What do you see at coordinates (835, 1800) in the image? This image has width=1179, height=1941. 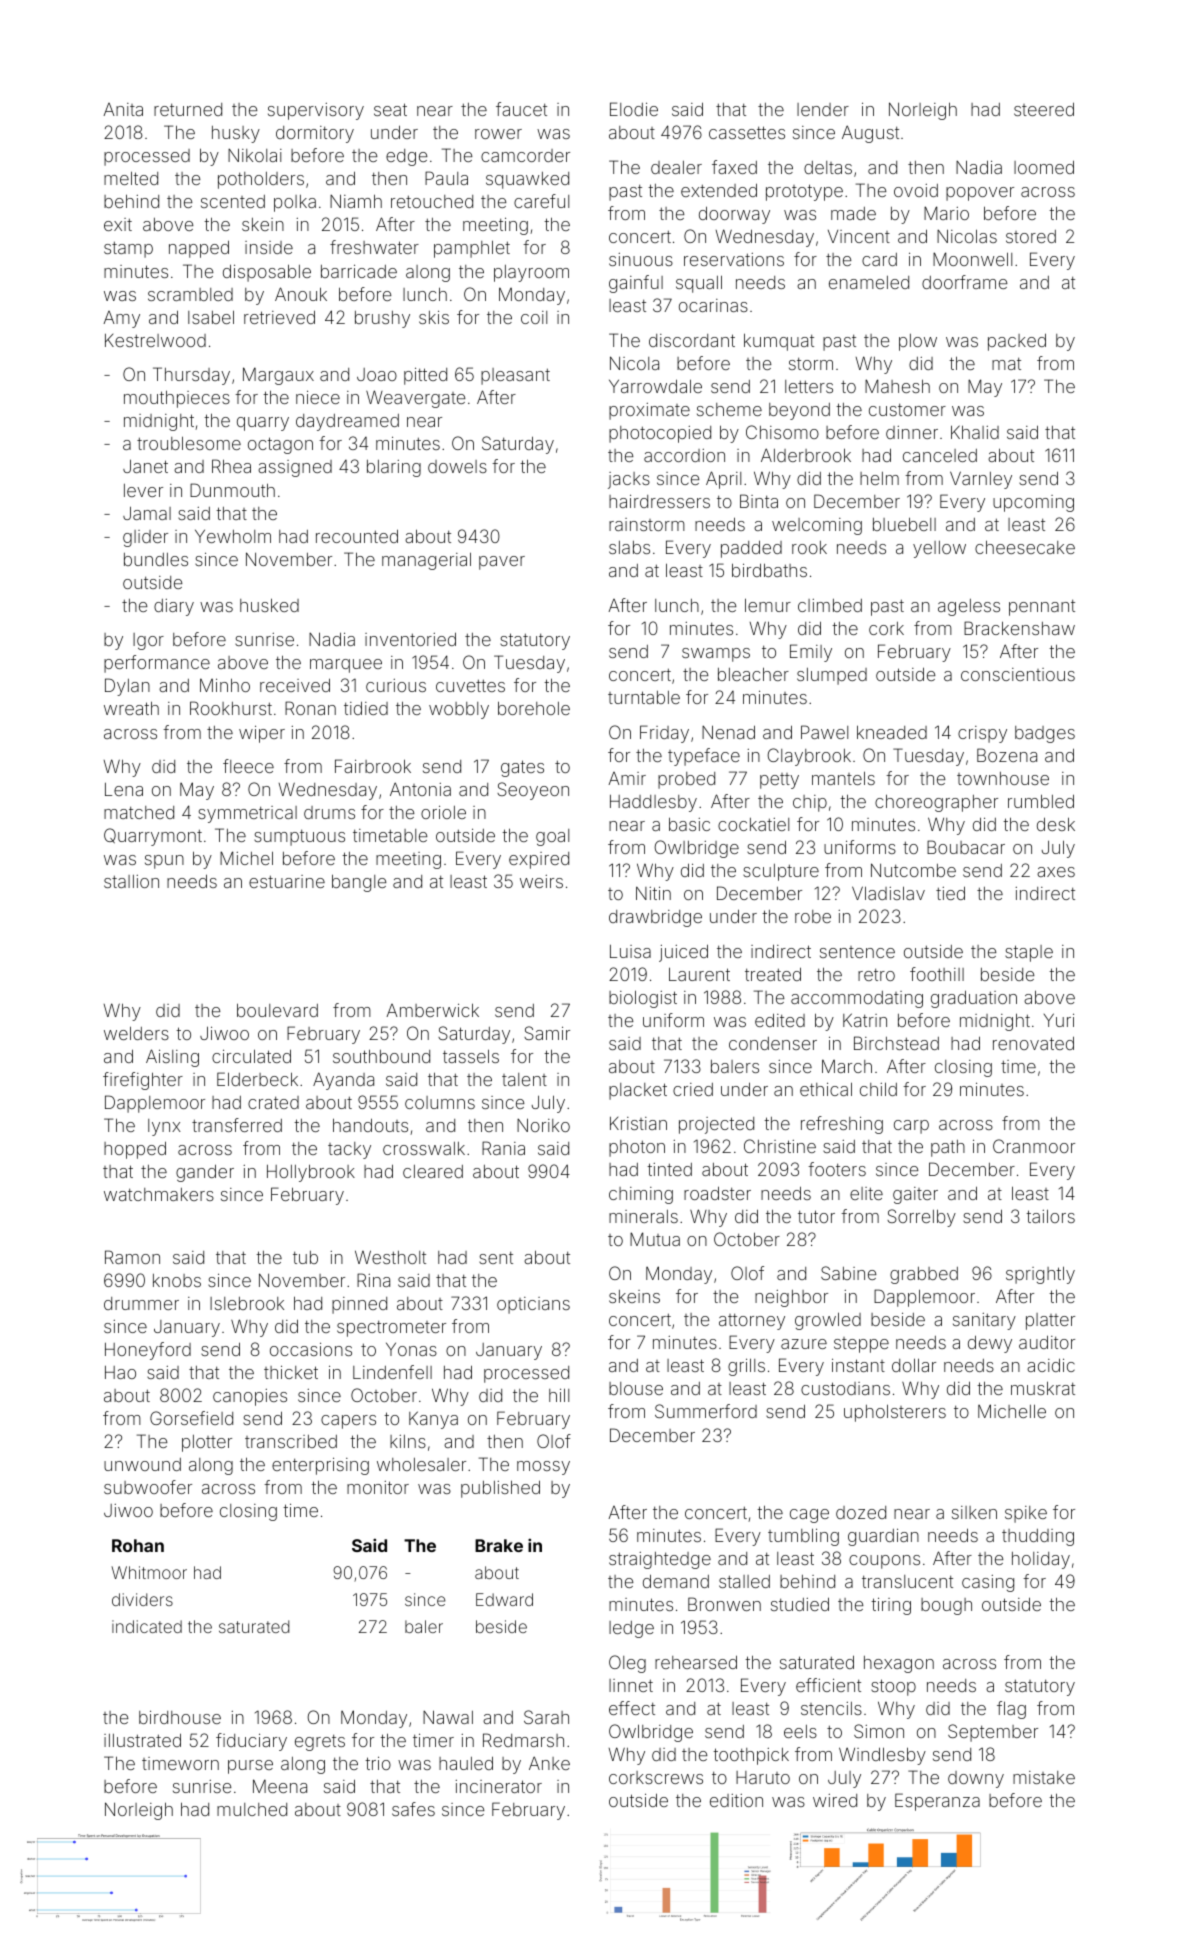 I see `wired` at bounding box center [835, 1800].
